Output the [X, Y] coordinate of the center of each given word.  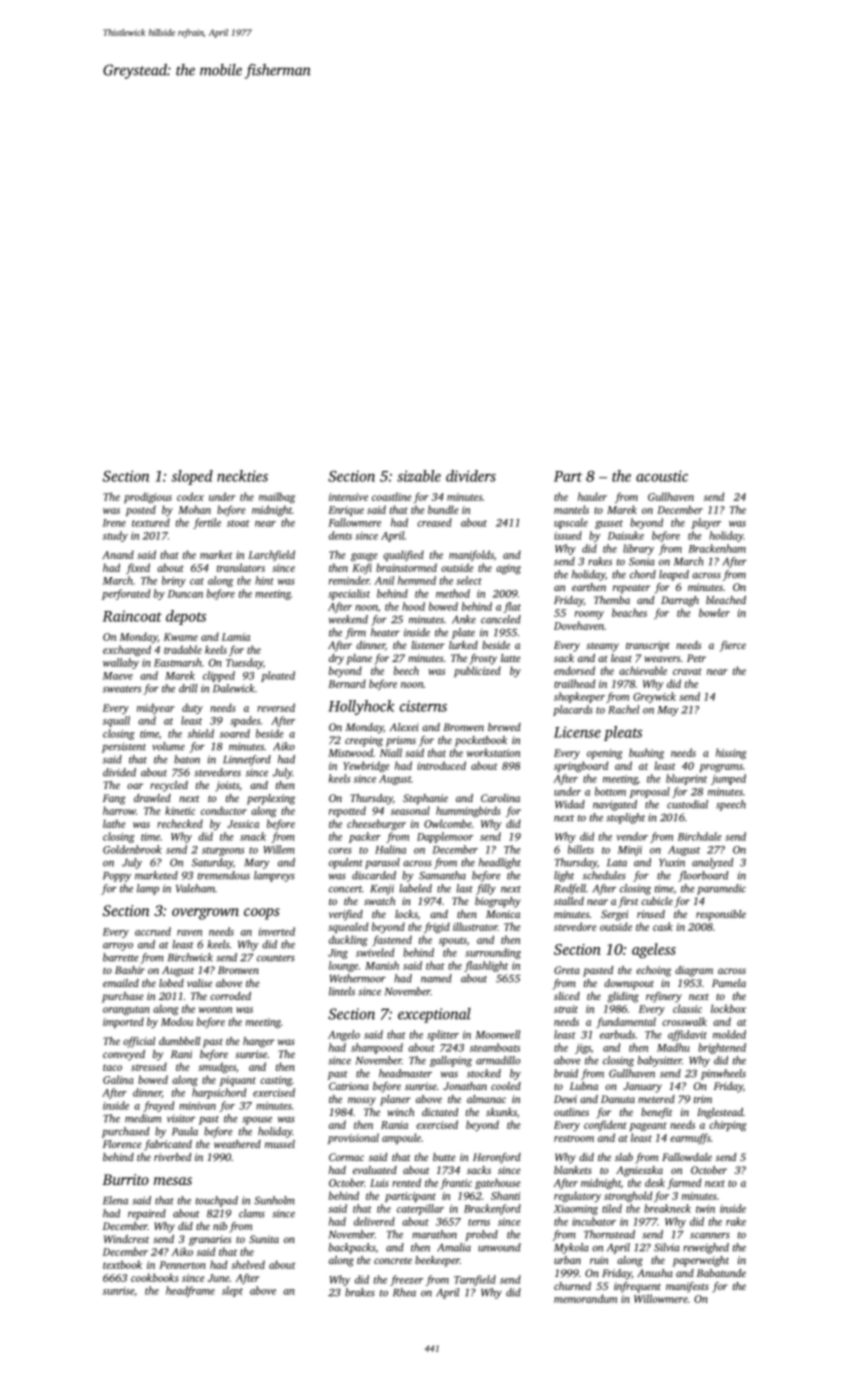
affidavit [687, 1035]
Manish [382, 965]
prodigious [148, 498]
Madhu [673, 1047]
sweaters [122, 689]
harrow [119, 810]
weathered [237, 1144]
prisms [401, 741]
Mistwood [350, 752]
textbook [122, 1264]
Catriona [349, 1086]
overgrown [205, 914]
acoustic [662, 476]
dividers [471, 476]
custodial [687, 804]
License [577, 732]
